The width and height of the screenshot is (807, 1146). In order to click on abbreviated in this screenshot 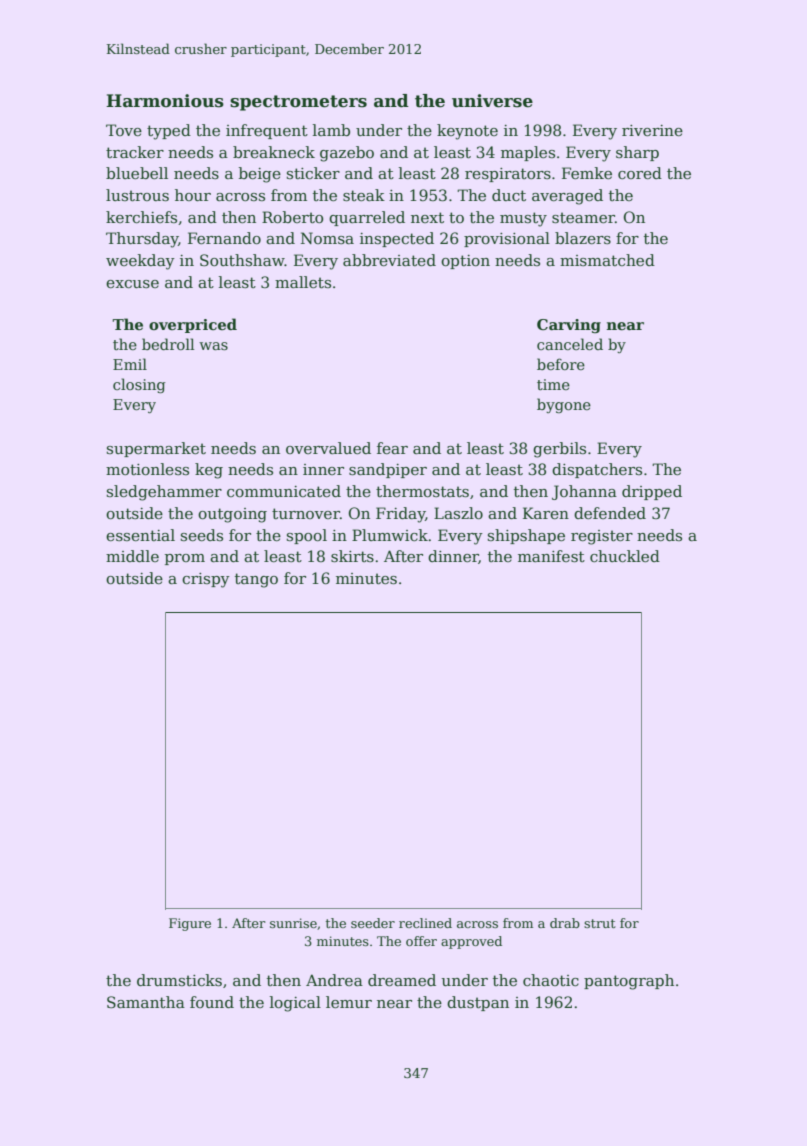, I will do `click(389, 260)`.
